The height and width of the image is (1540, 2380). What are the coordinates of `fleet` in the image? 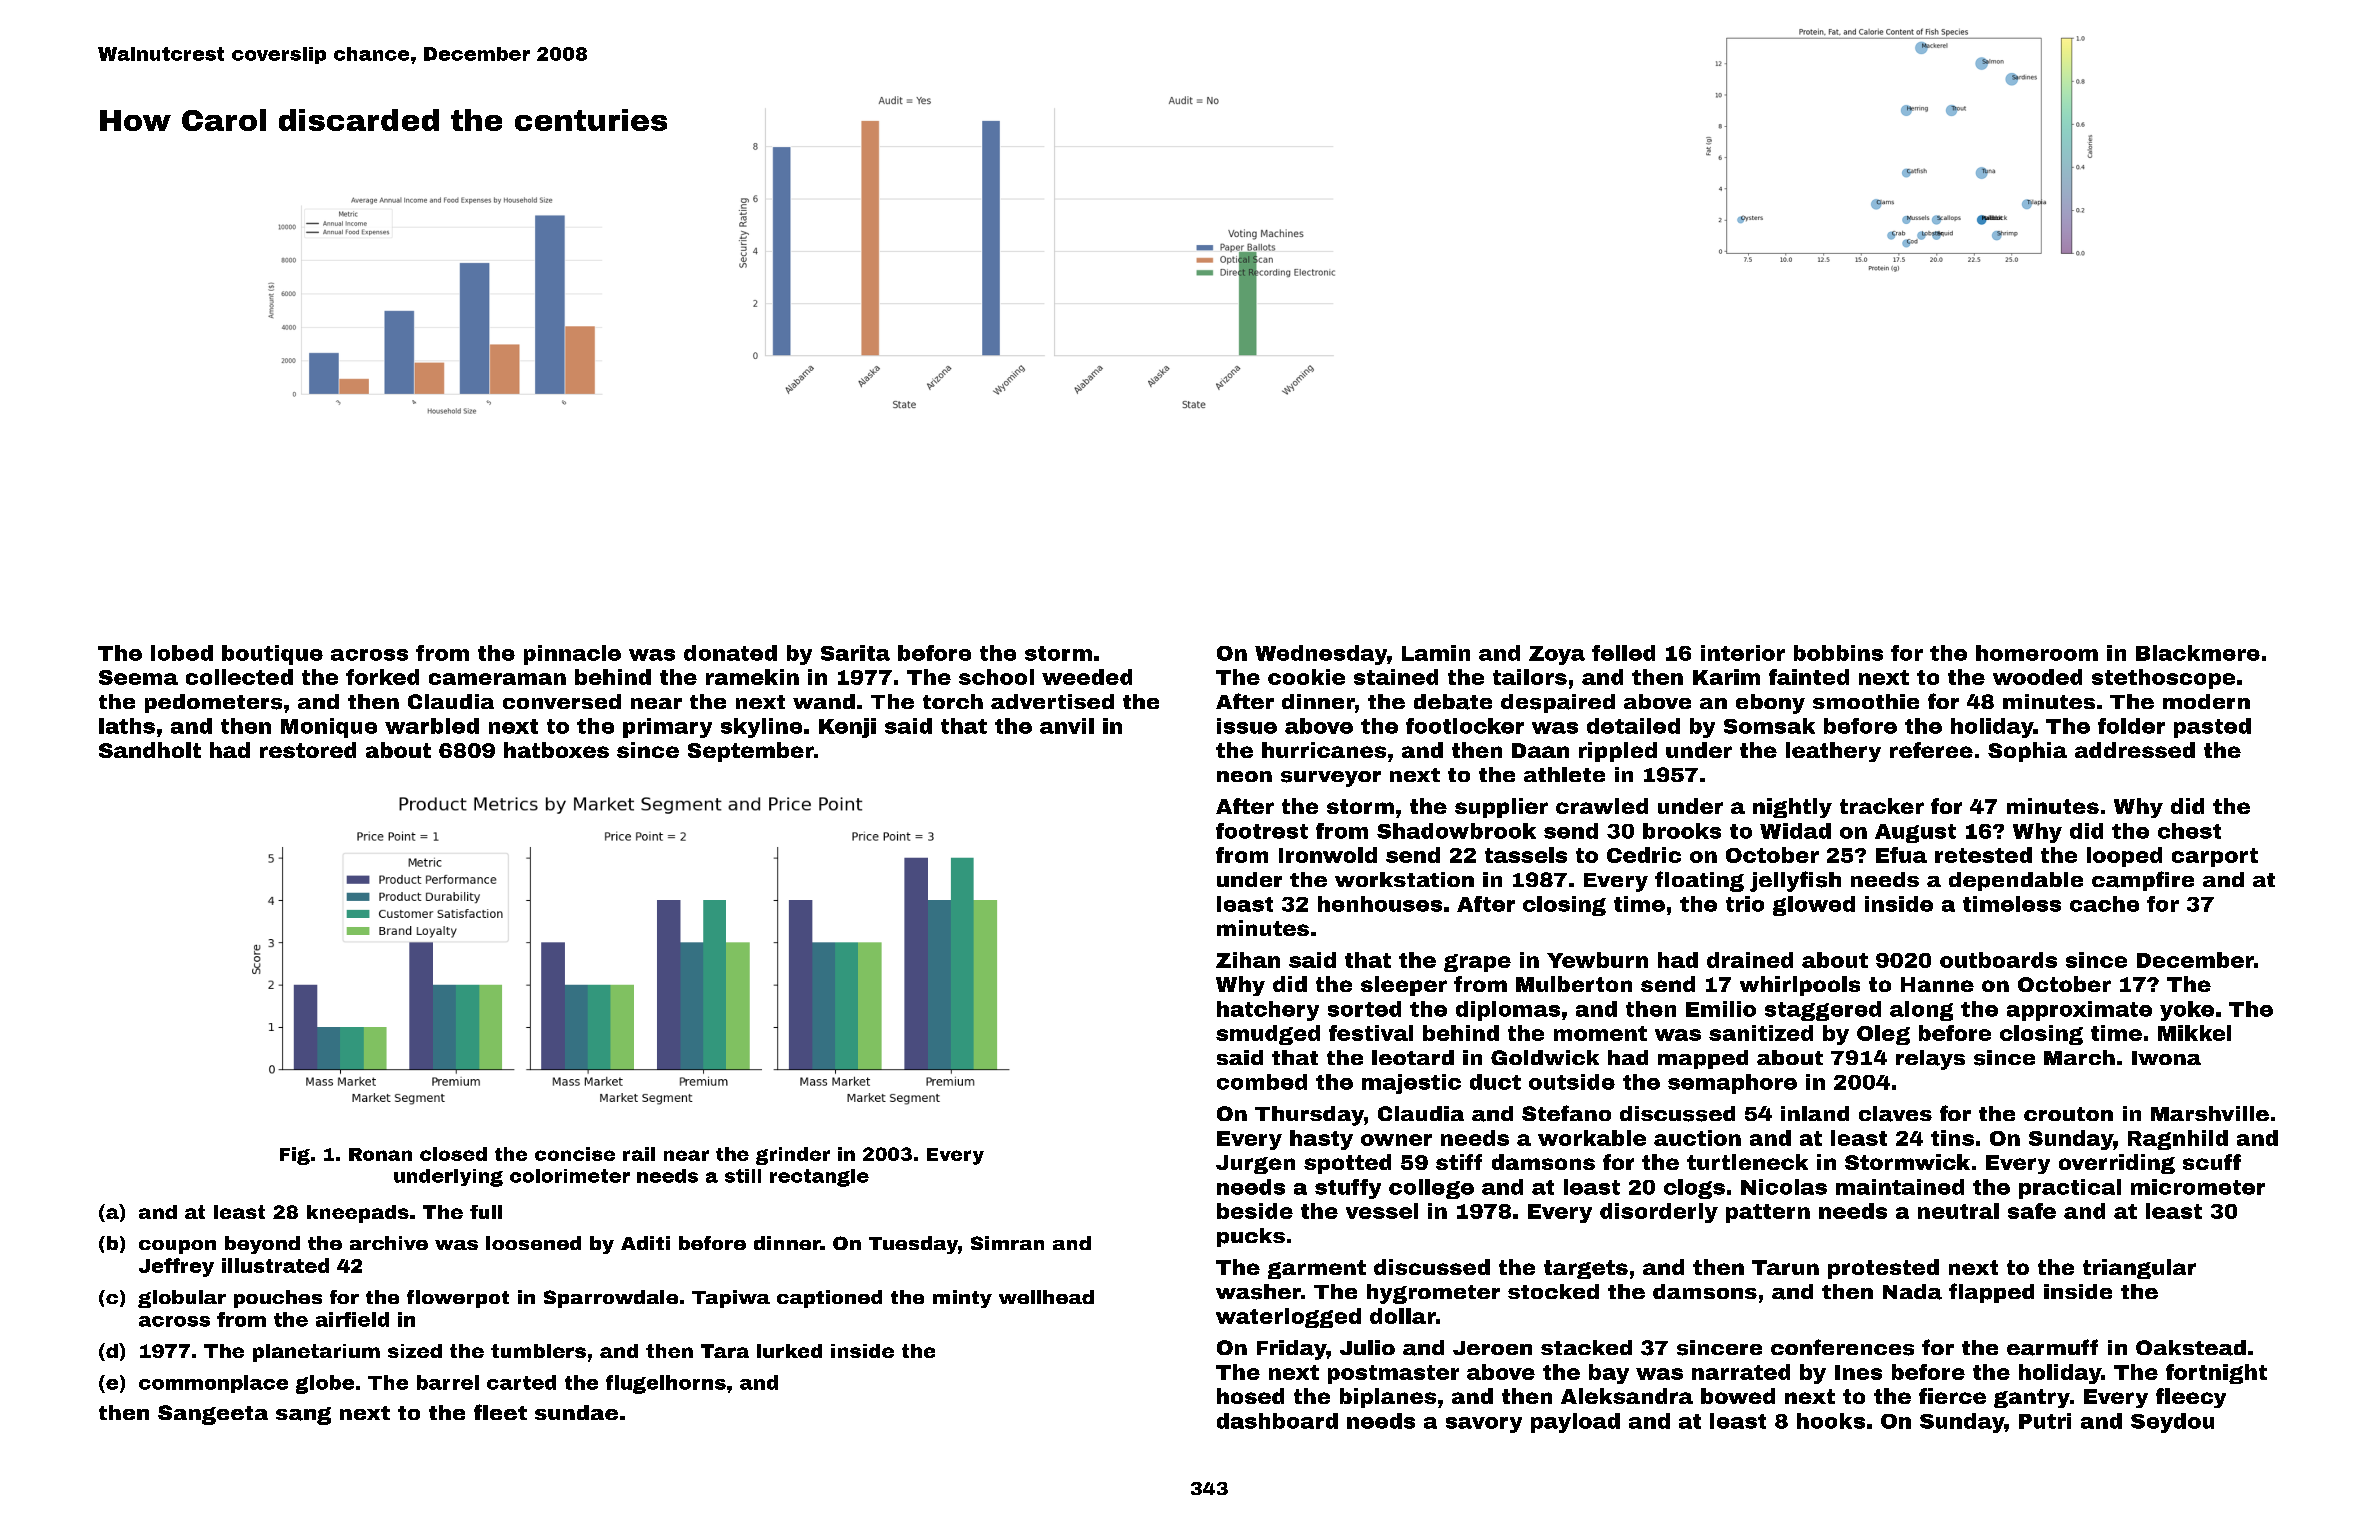 It's located at (500, 1412).
